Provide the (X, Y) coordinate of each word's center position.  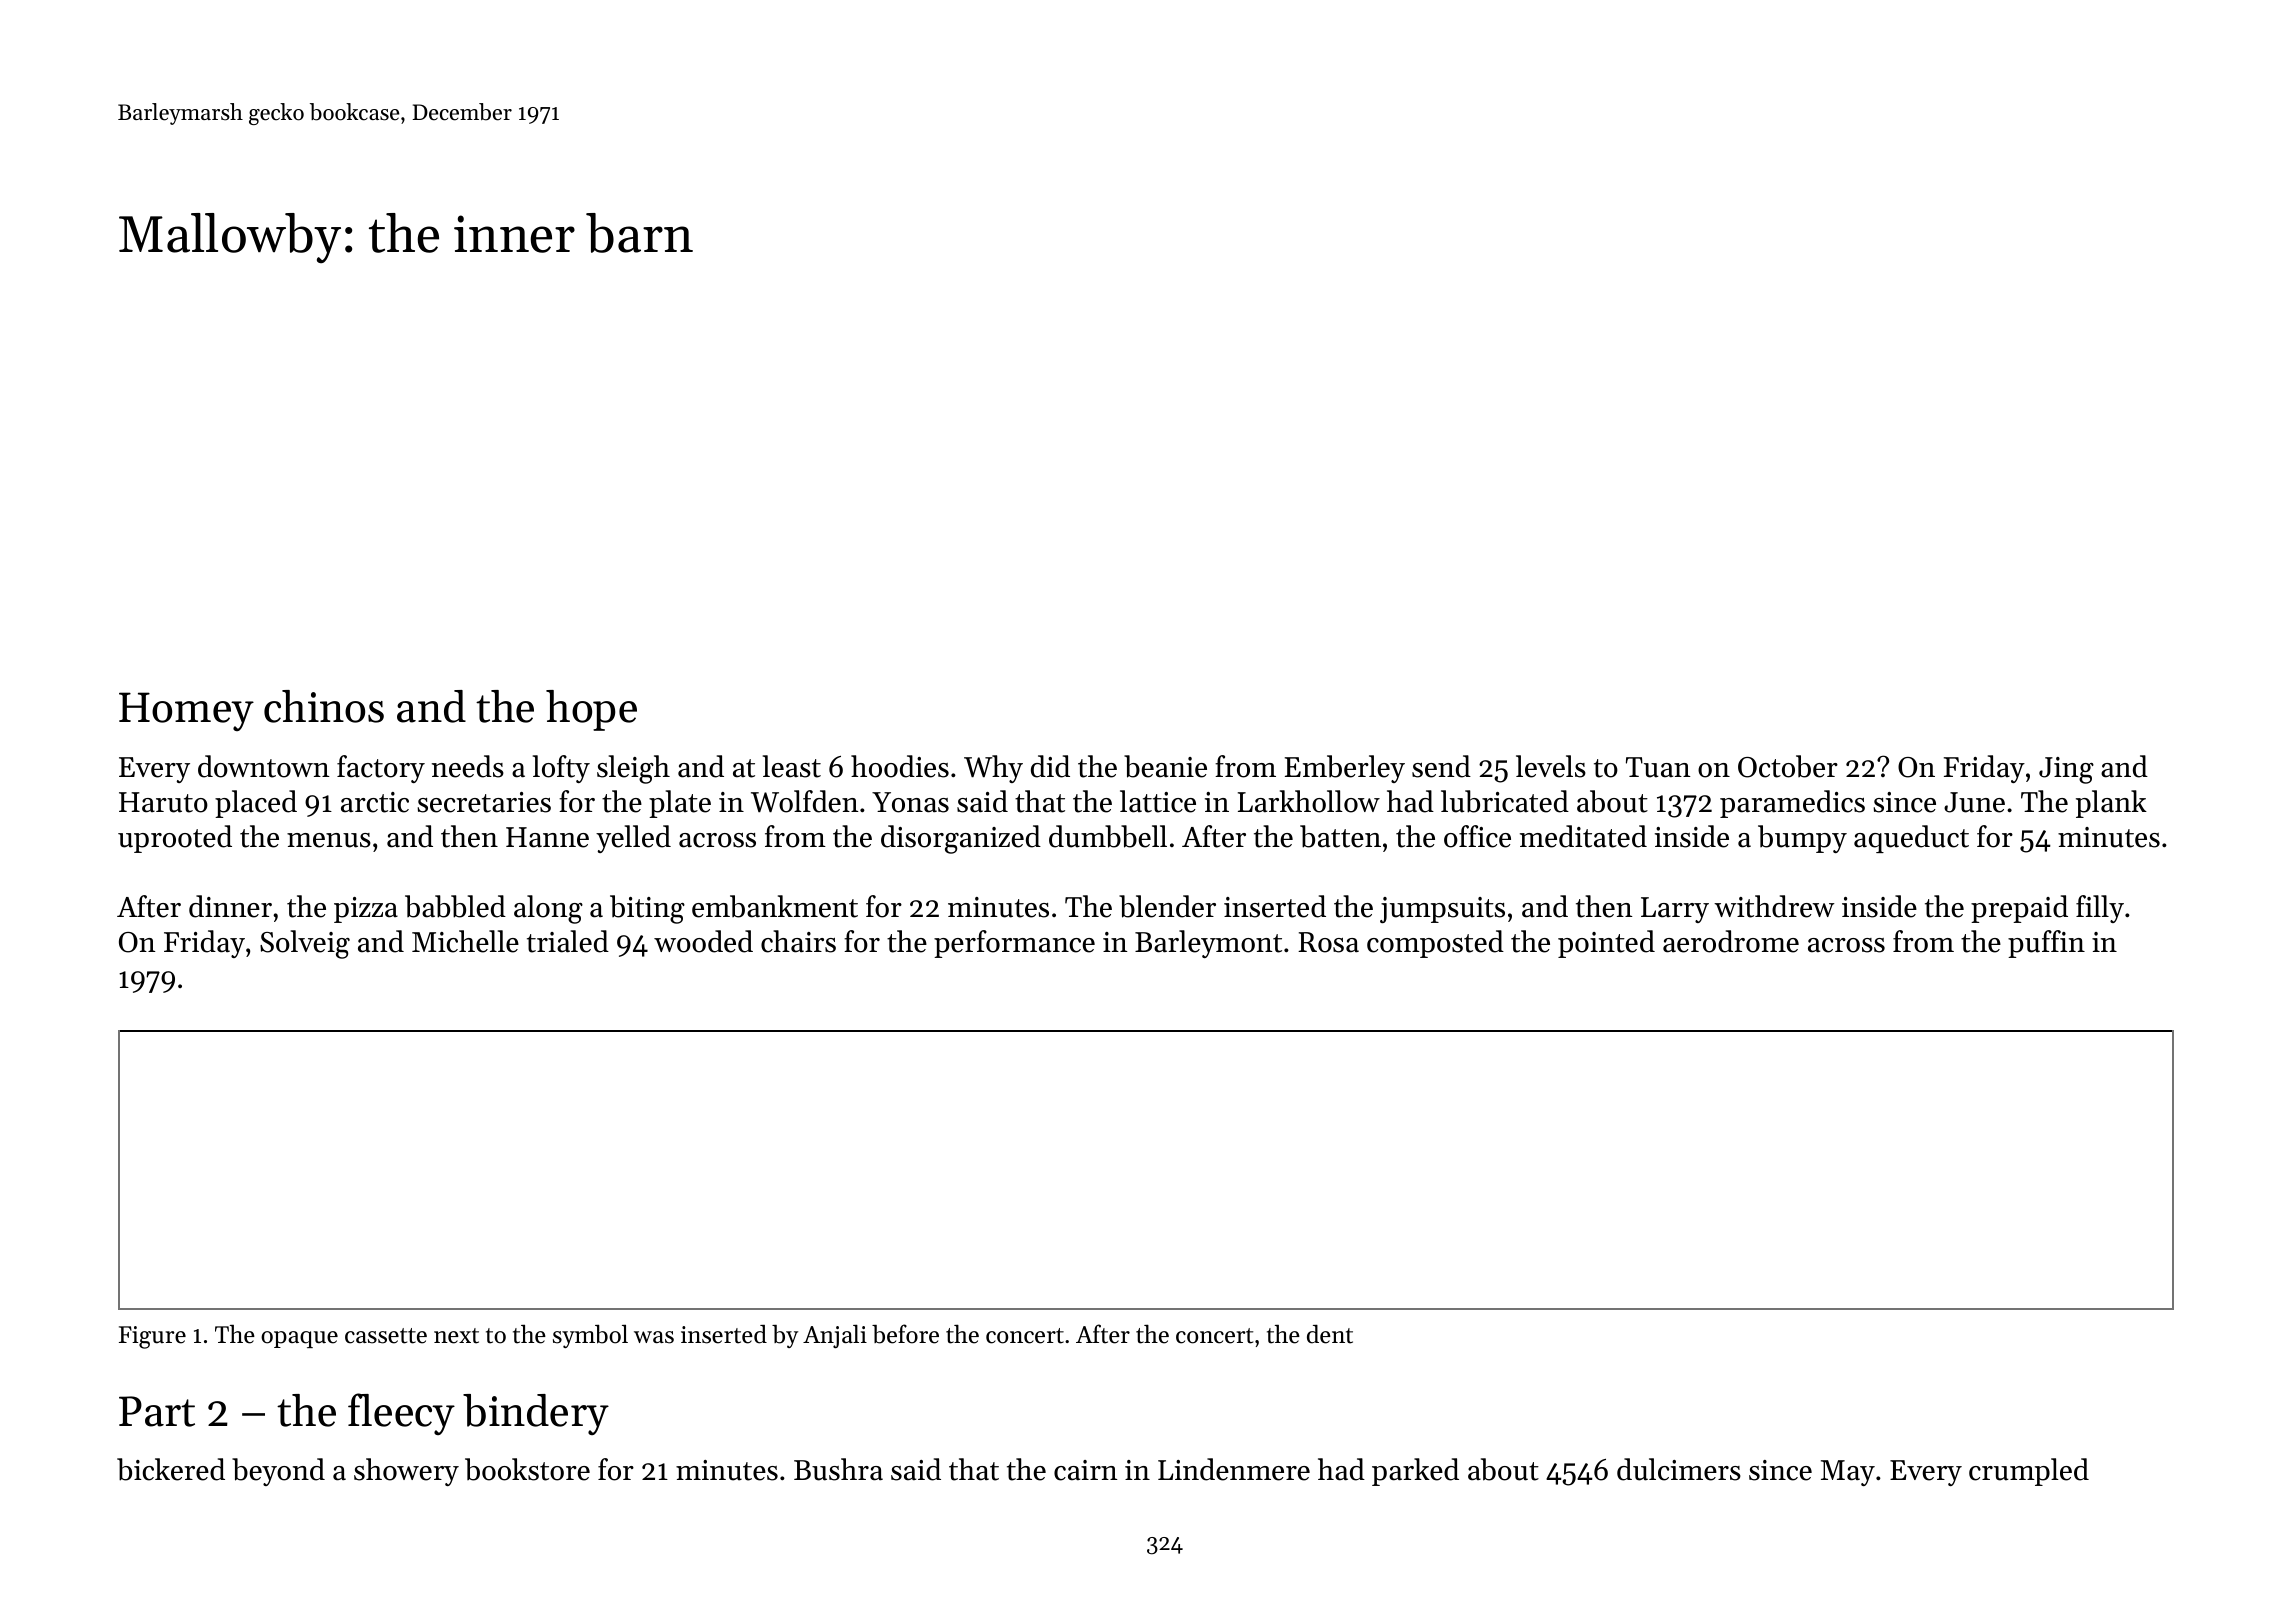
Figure (152, 1337)
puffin (2046, 944)
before (905, 1334)
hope (591, 710)
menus (329, 840)
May (1848, 1473)
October (1788, 766)
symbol (590, 1336)
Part (157, 1411)
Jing (2066, 770)
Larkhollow (1309, 801)
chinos (324, 706)
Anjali (835, 1336)
